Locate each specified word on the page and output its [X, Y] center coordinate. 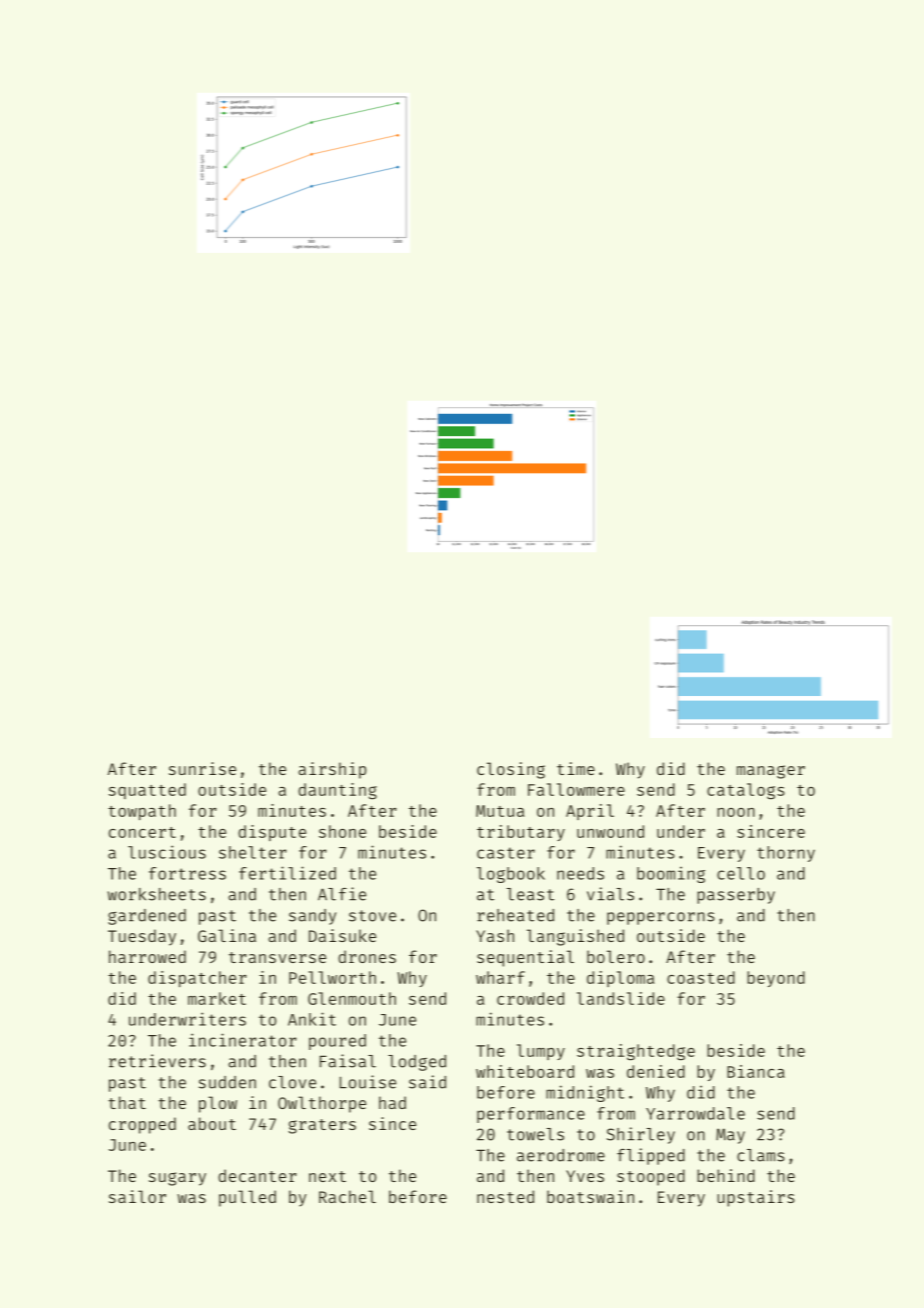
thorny [786, 854]
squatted [147, 791]
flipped [651, 1156]
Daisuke [342, 935]
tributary [521, 833]
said [427, 1082]
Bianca [756, 1071]
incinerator [243, 1040]
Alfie [342, 894]
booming [671, 875]
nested [505, 1196]
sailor [137, 1196]
